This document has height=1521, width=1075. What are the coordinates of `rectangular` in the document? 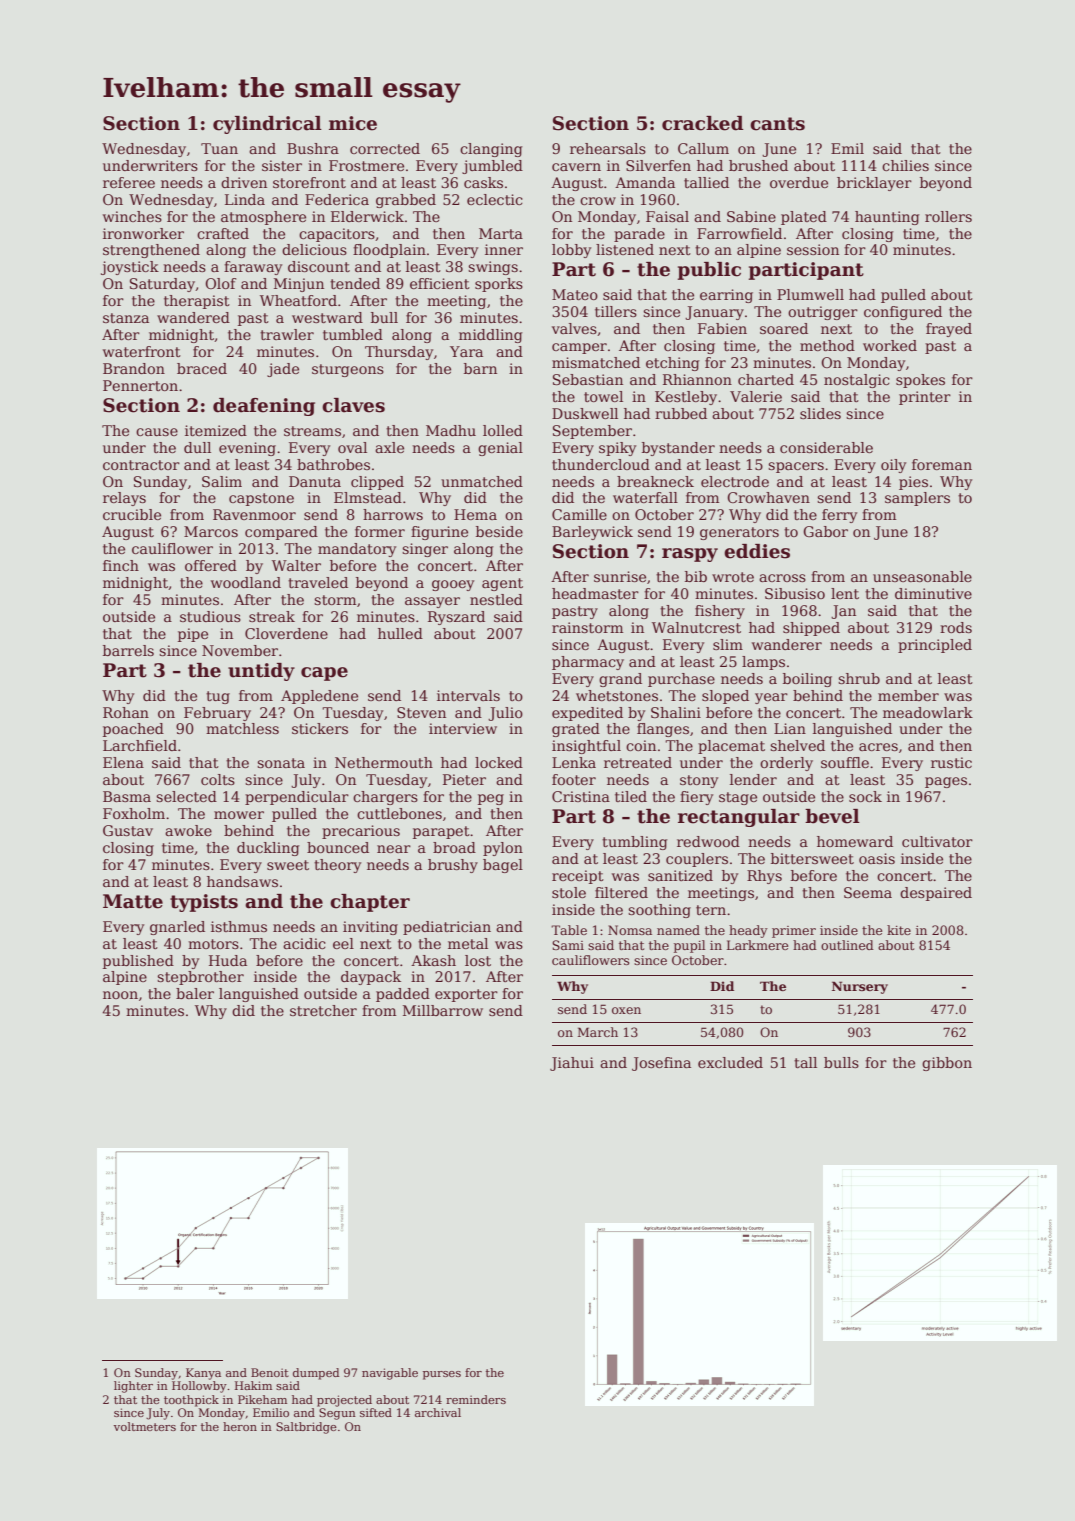 It's located at (739, 818).
